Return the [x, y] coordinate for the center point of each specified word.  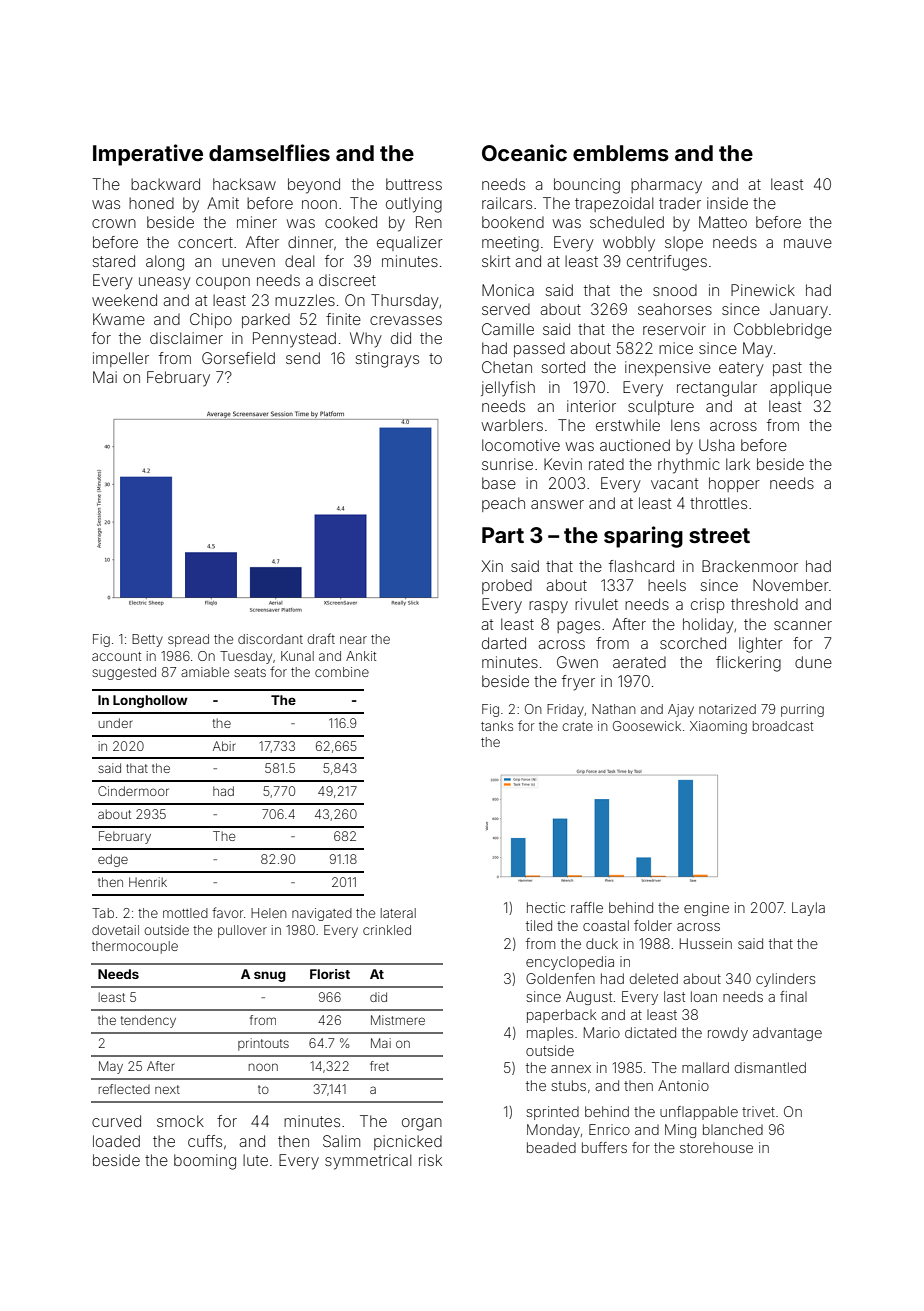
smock [180, 1121]
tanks [497, 726]
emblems [621, 153]
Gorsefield [238, 358]
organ [422, 1124]
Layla [808, 909]
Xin [492, 566]
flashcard [641, 566]
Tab [103, 913]
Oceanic [524, 152]
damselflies [269, 152]
